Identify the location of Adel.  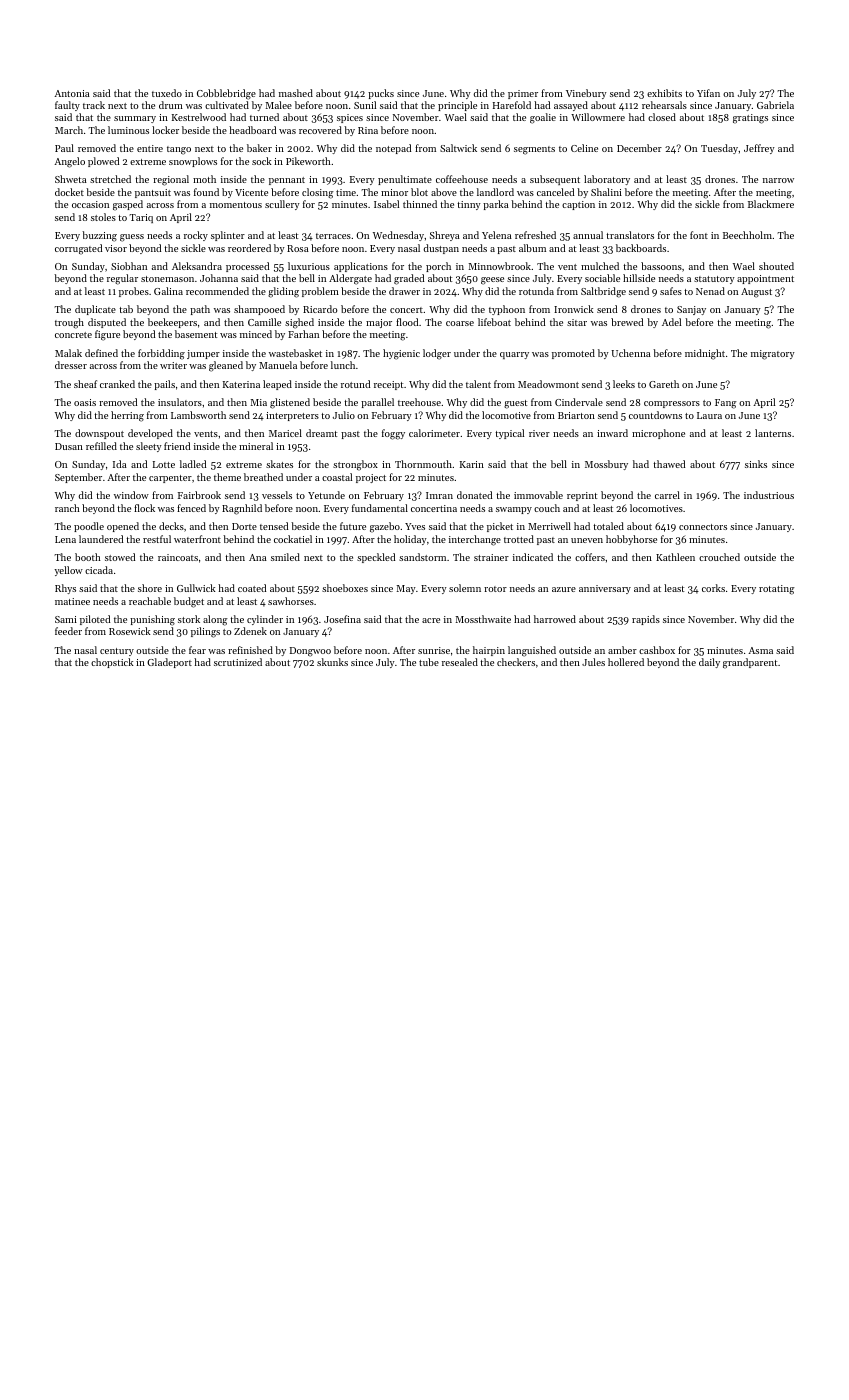
(671, 322).
